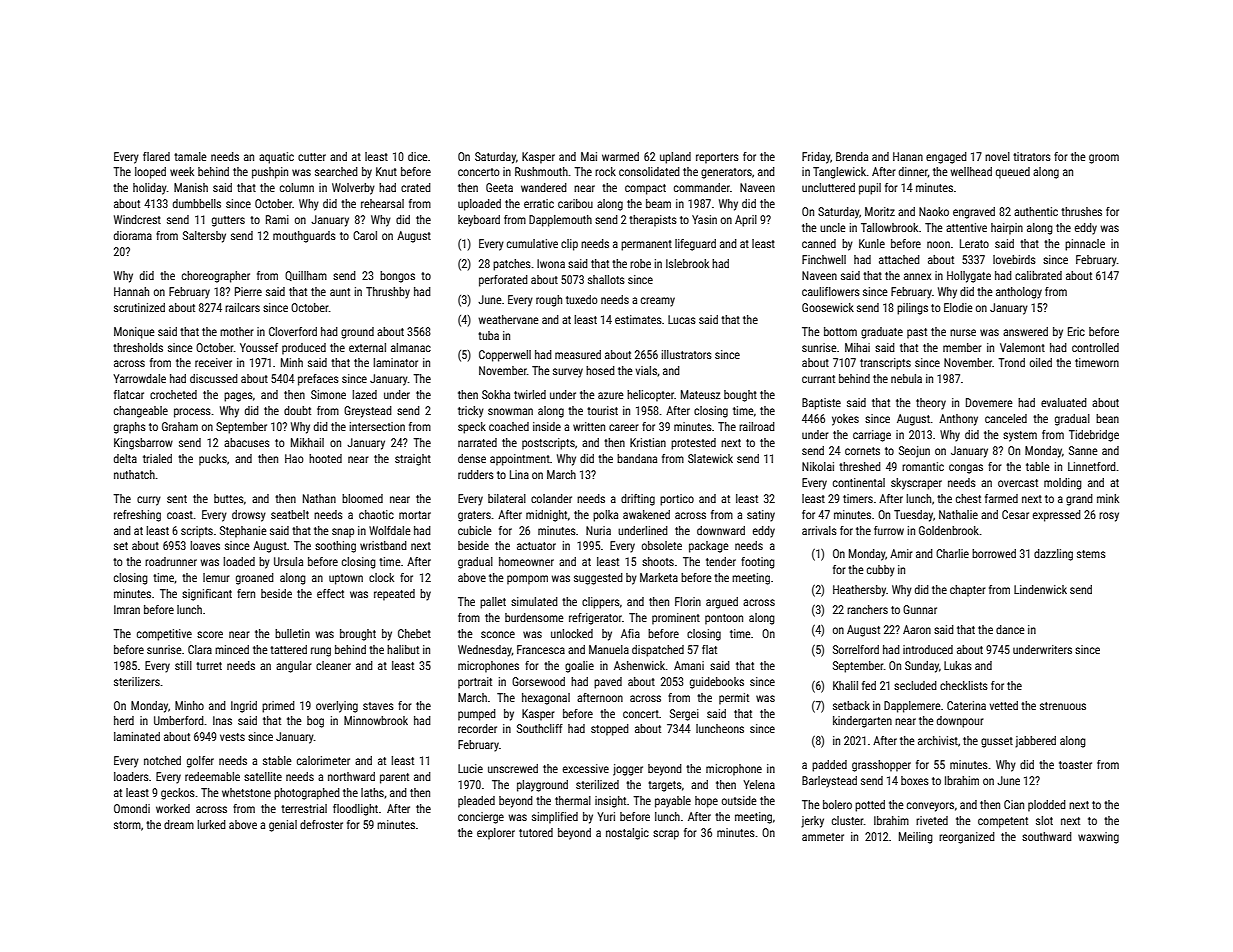 The height and width of the document is (952, 1233). Describe the element at coordinates (143, 444) in the document. I see `Kingsbarrow` at that location.
